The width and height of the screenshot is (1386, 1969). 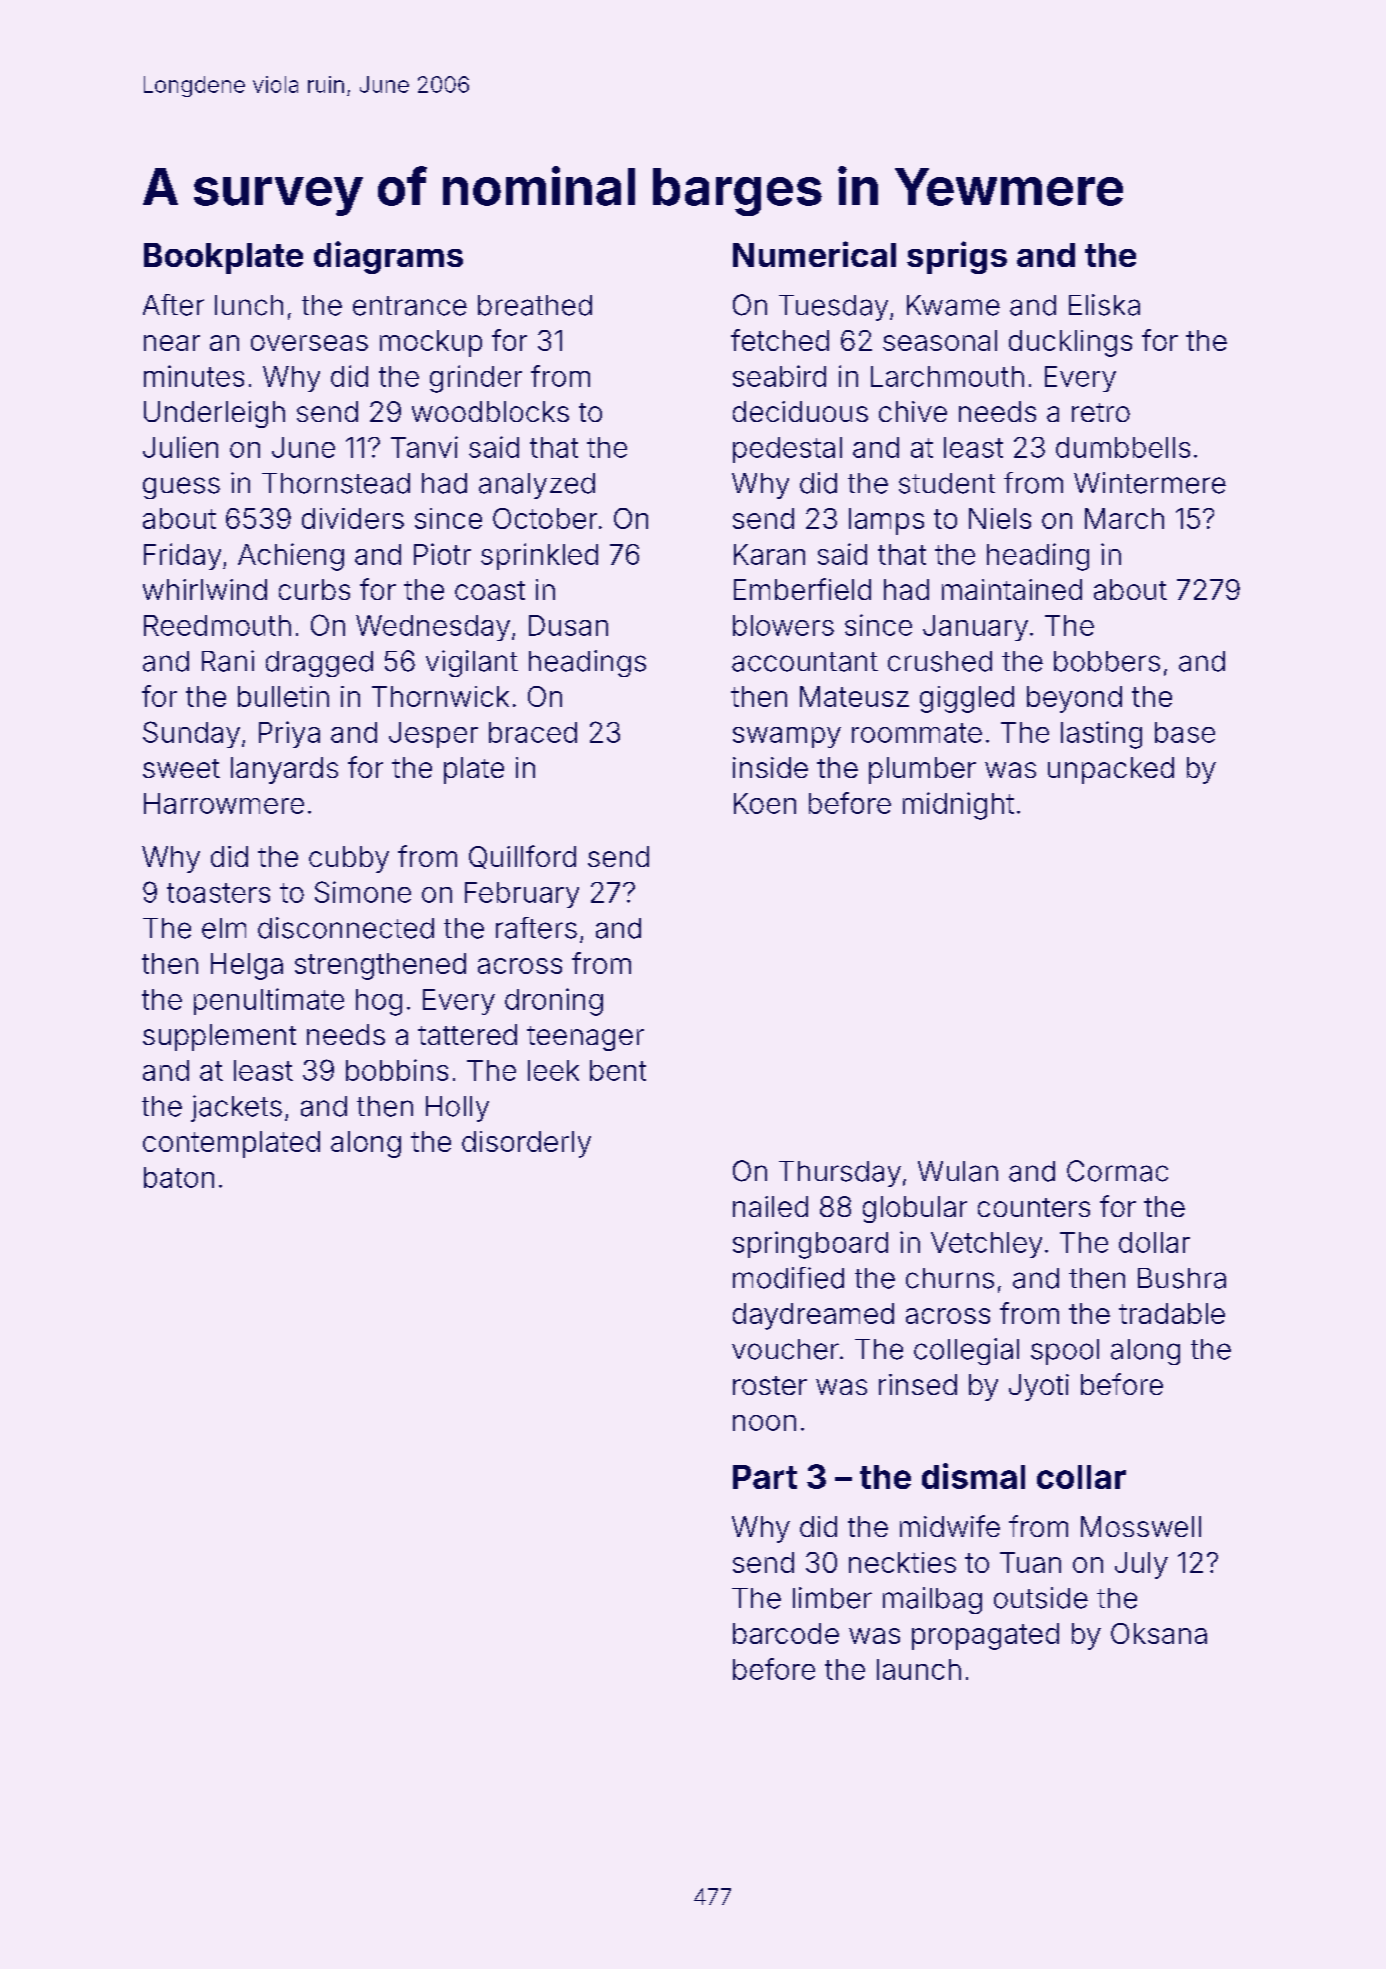 What do you see at coordinates (179, 1177) in the screenshot?
I see `baton` at bounding box center [179, 1177].
